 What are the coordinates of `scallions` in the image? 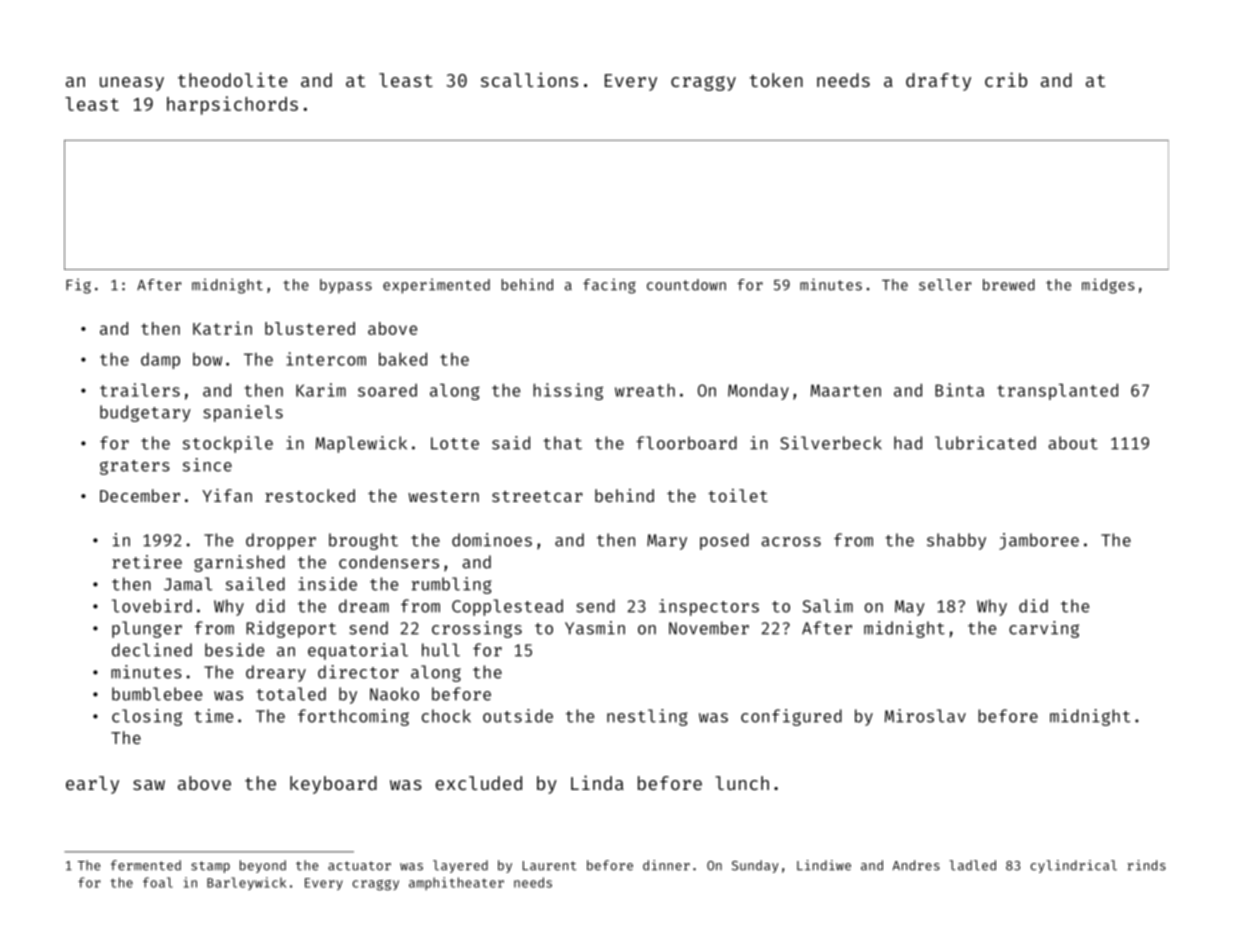 It's located at (529, 79).
